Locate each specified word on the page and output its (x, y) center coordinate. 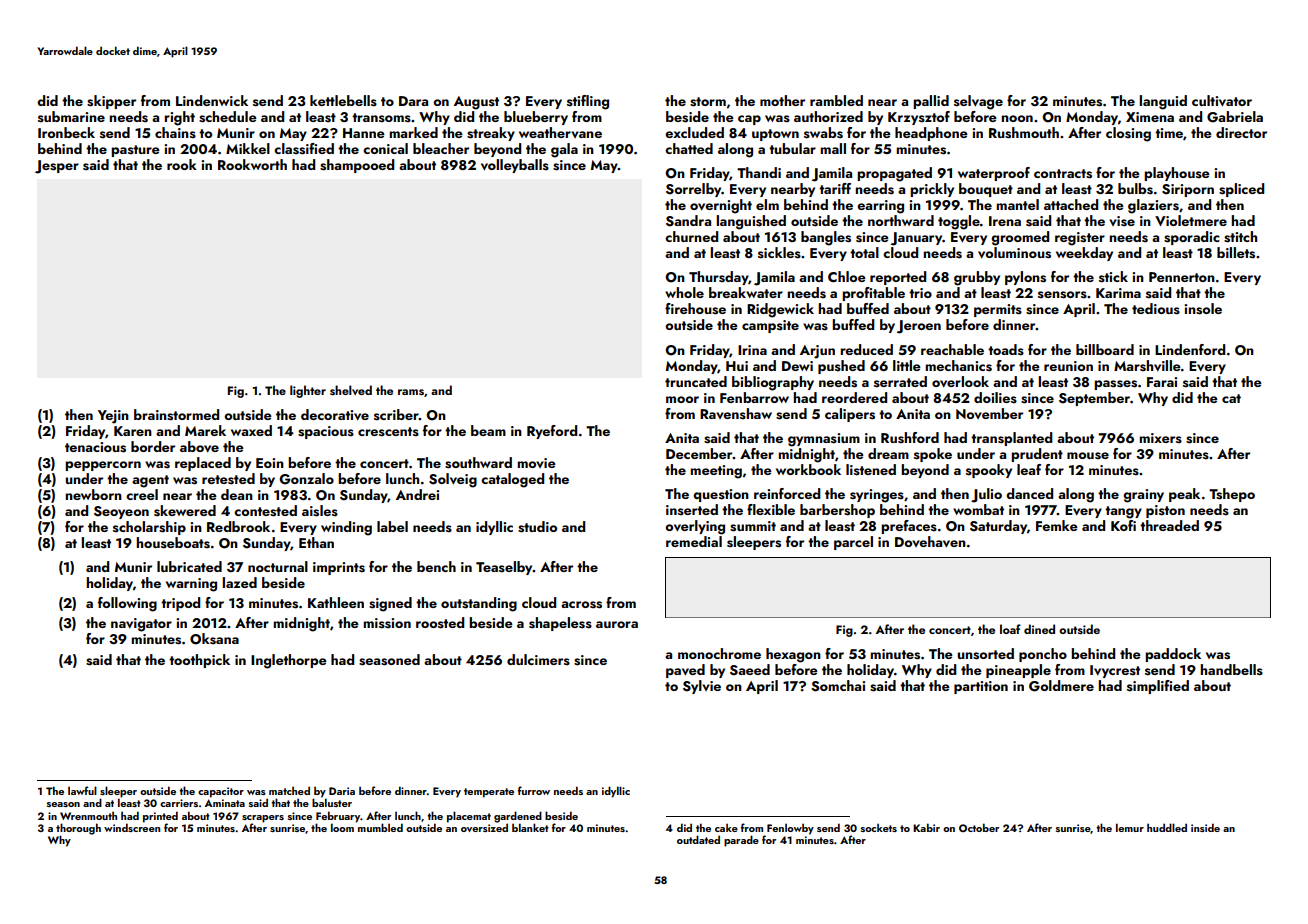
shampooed (357, 166)
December (699, 453)
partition (981, 687)
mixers (1160, 438)
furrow (534, 790)
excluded (694, 132)
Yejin (113, 417)
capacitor (221, 792)
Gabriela (1235, 117)
